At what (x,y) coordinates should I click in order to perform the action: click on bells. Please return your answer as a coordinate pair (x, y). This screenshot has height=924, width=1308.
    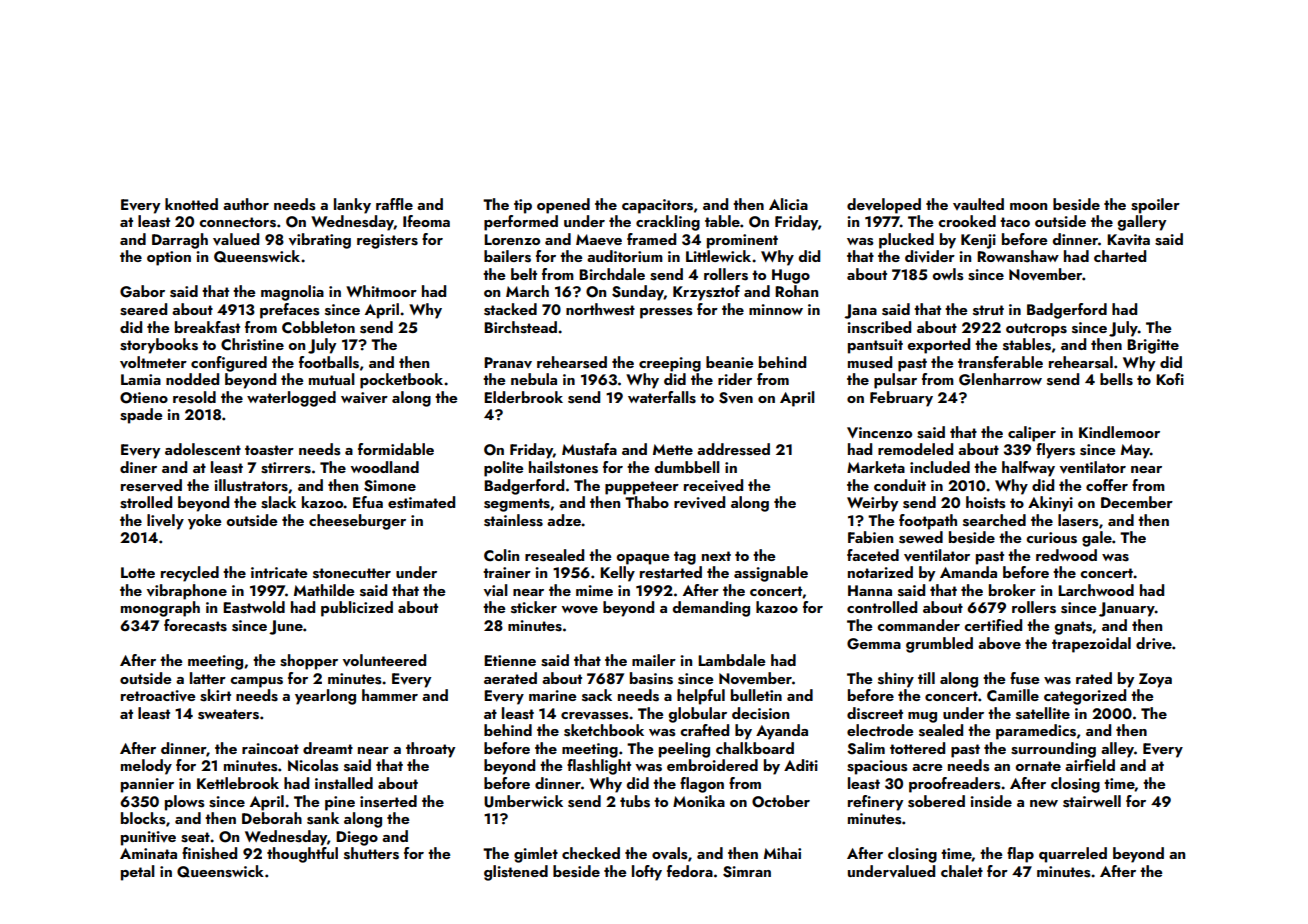
    Looking at the image, I should click on (1116, 379).
